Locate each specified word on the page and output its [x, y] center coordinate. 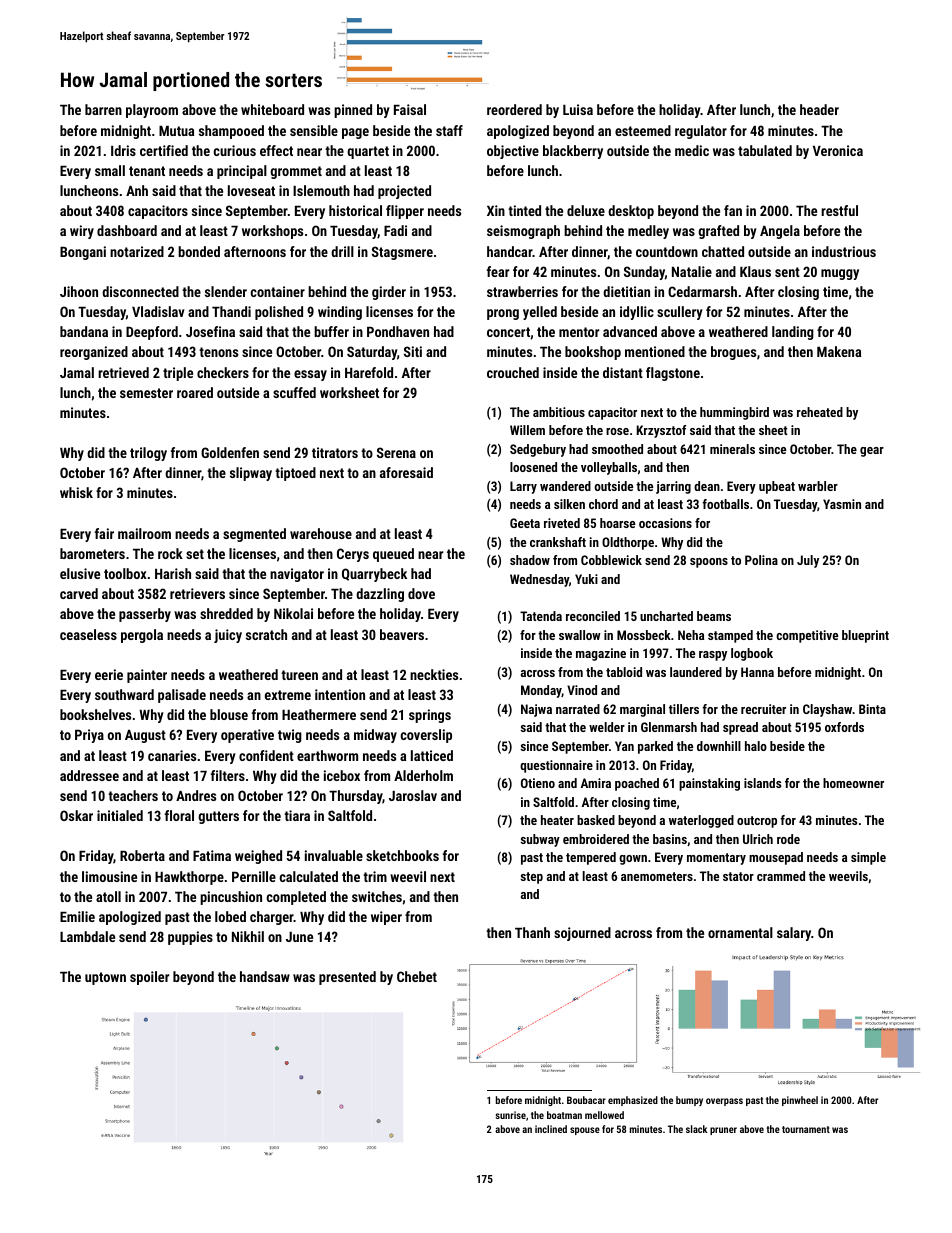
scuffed [294, 392]
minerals [732, 449]
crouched [513, 372]
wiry [82, 232]
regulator [701, 132]
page [355, 133]
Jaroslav [413, 795]
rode [788, 839]
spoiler [149, 978]
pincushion [231, 898]
